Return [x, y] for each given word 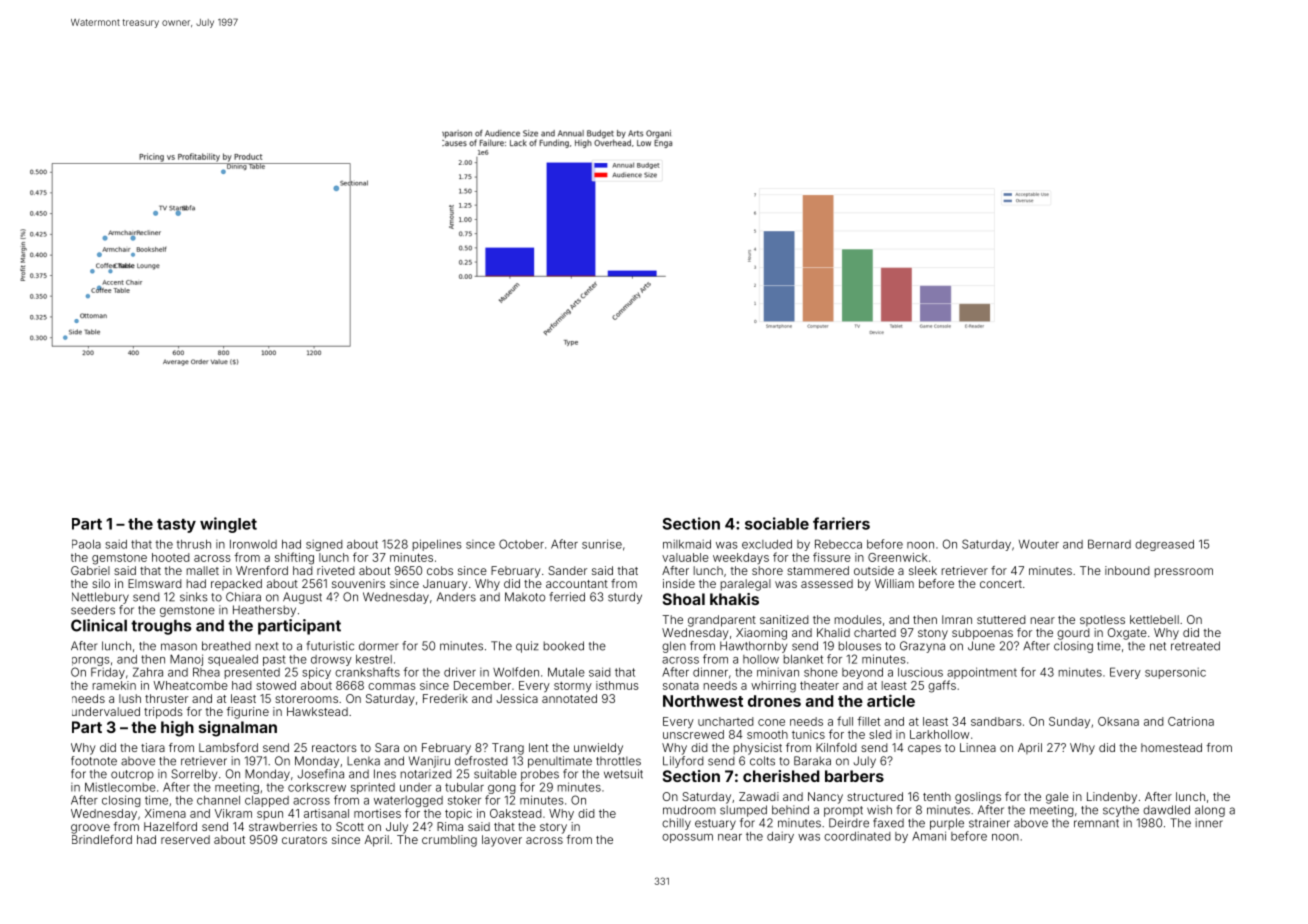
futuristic [330, 646]
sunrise [602, 544]
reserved [185, 839]
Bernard [1109, 544]
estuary [715, 824]
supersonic [1175, 673]
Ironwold [253, 544]
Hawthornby [753, 647]
